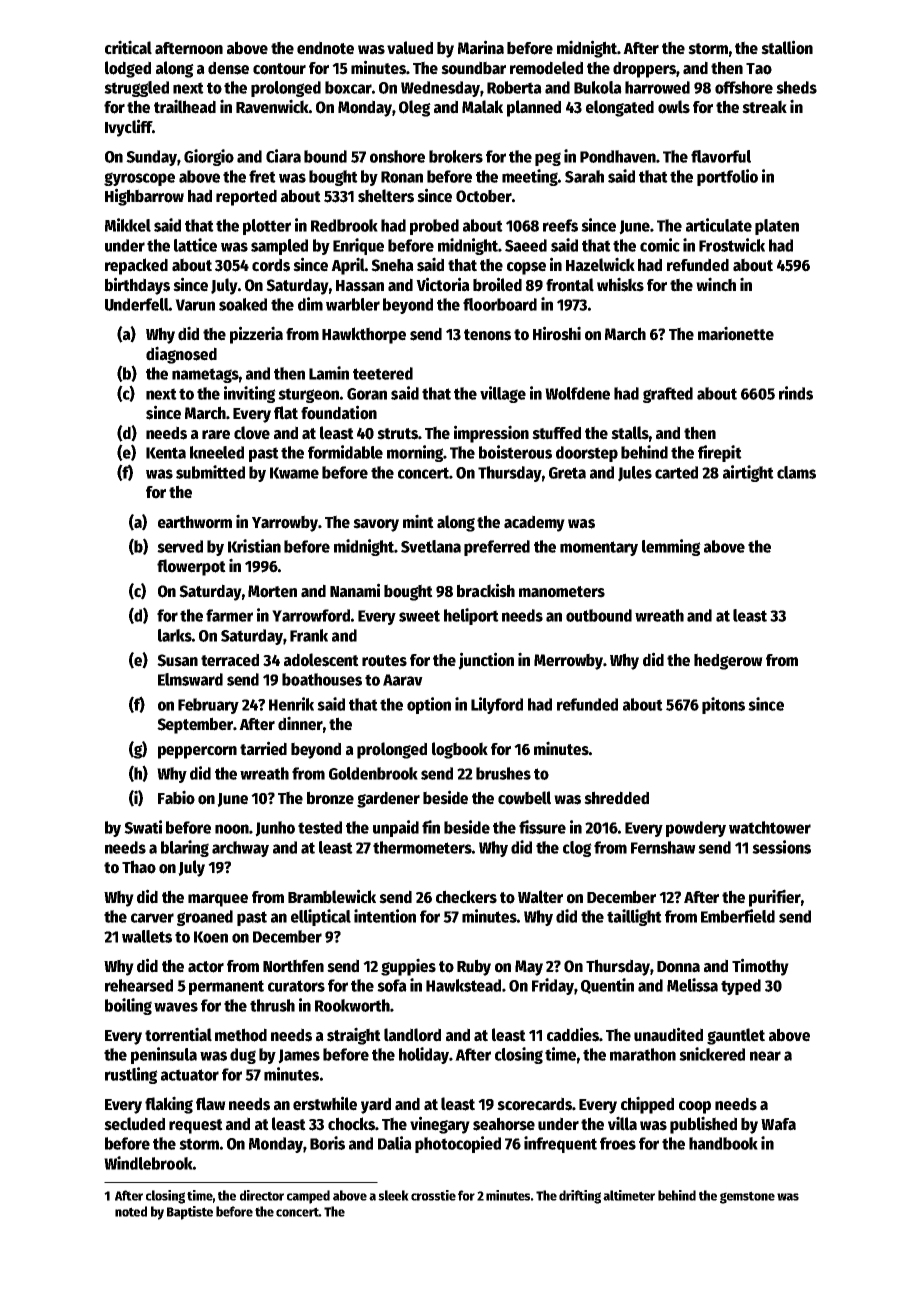 Image resolution: width=924 pixels, height=1308 pixels. I want to click on tarried, so click(263, 748).
